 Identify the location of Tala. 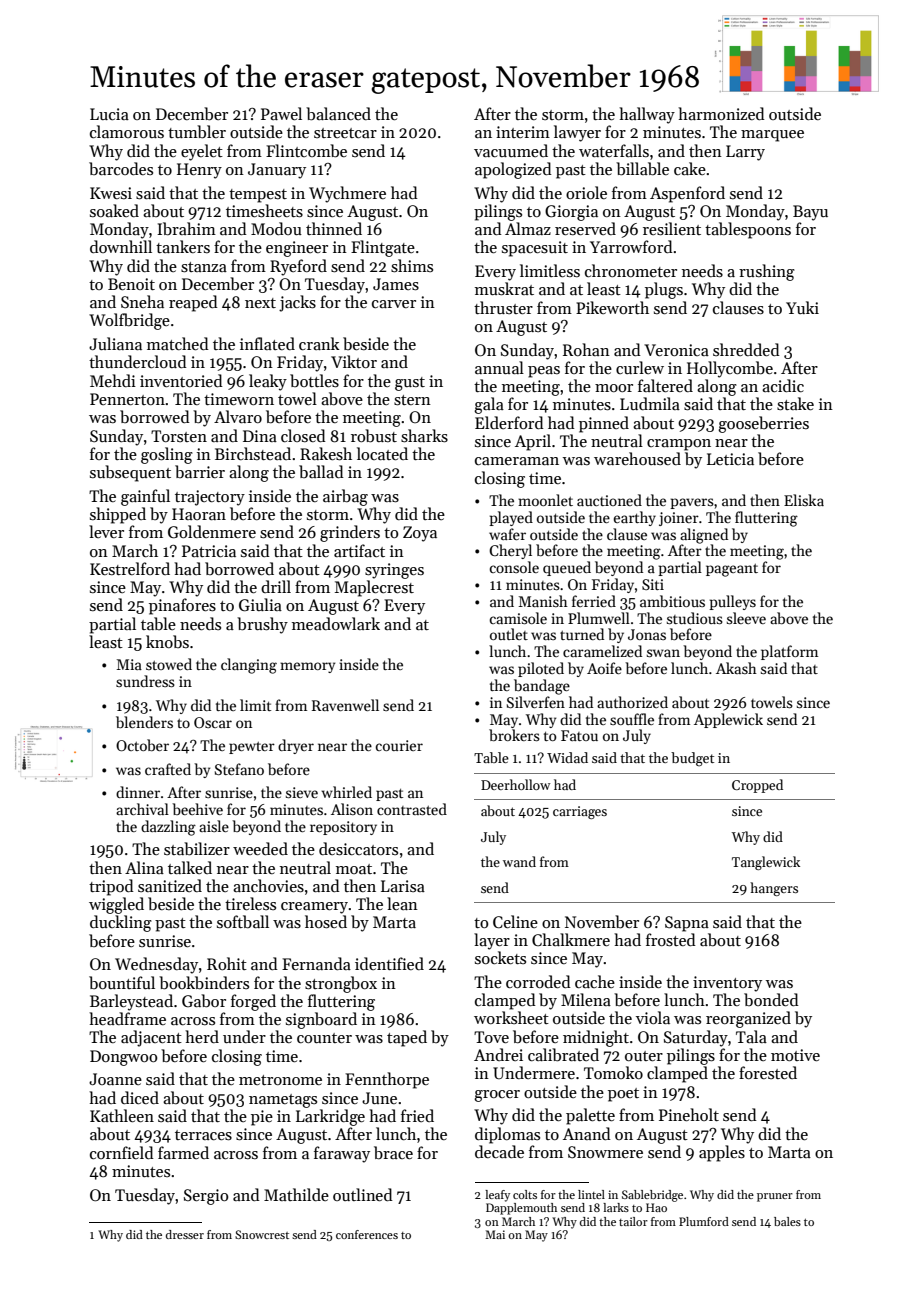
(751, 1036).
